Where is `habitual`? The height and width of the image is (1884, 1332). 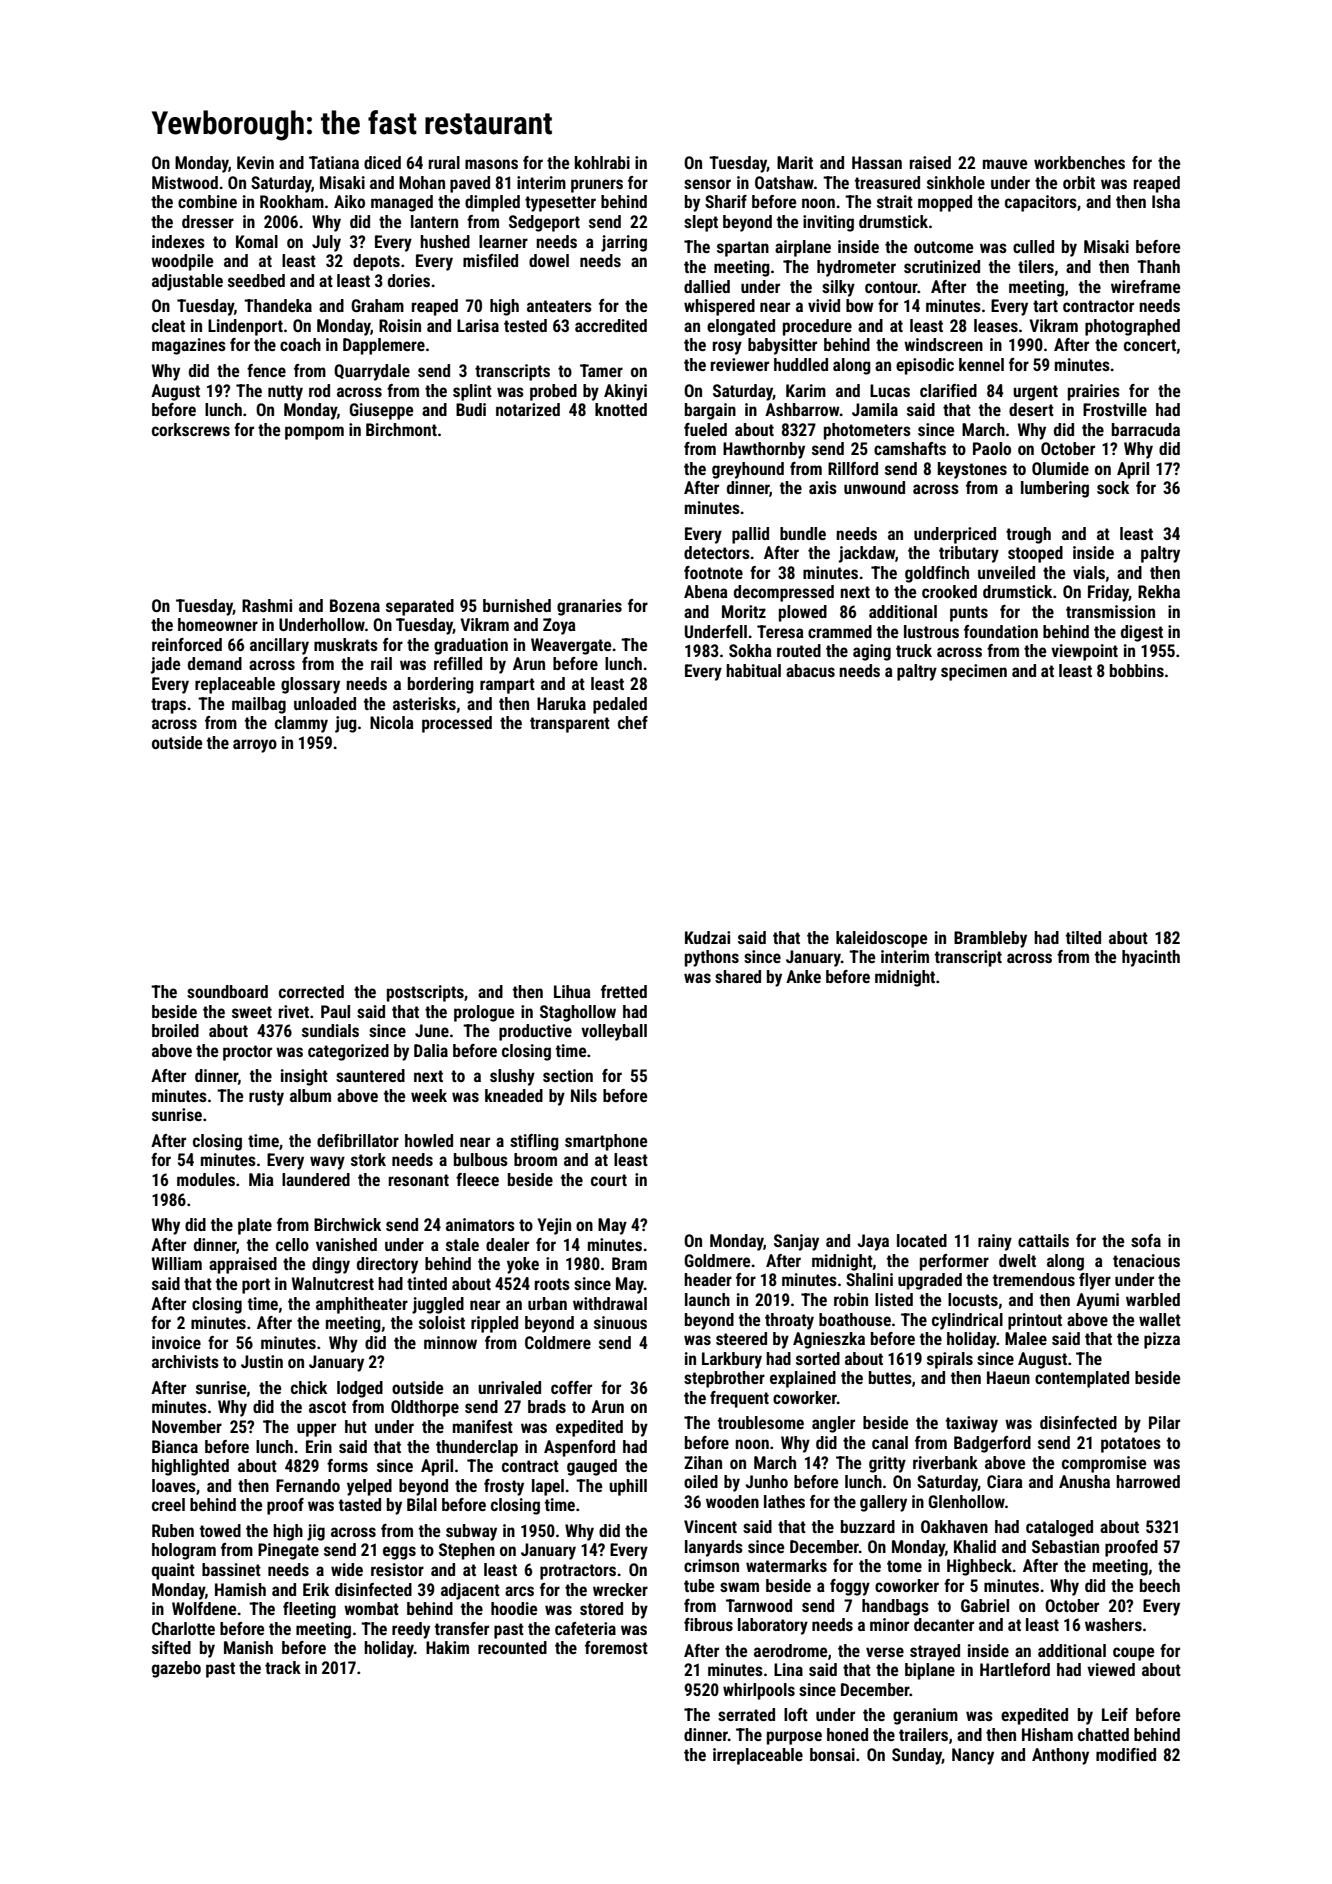 habitual is located at coordinates (753, 670).
